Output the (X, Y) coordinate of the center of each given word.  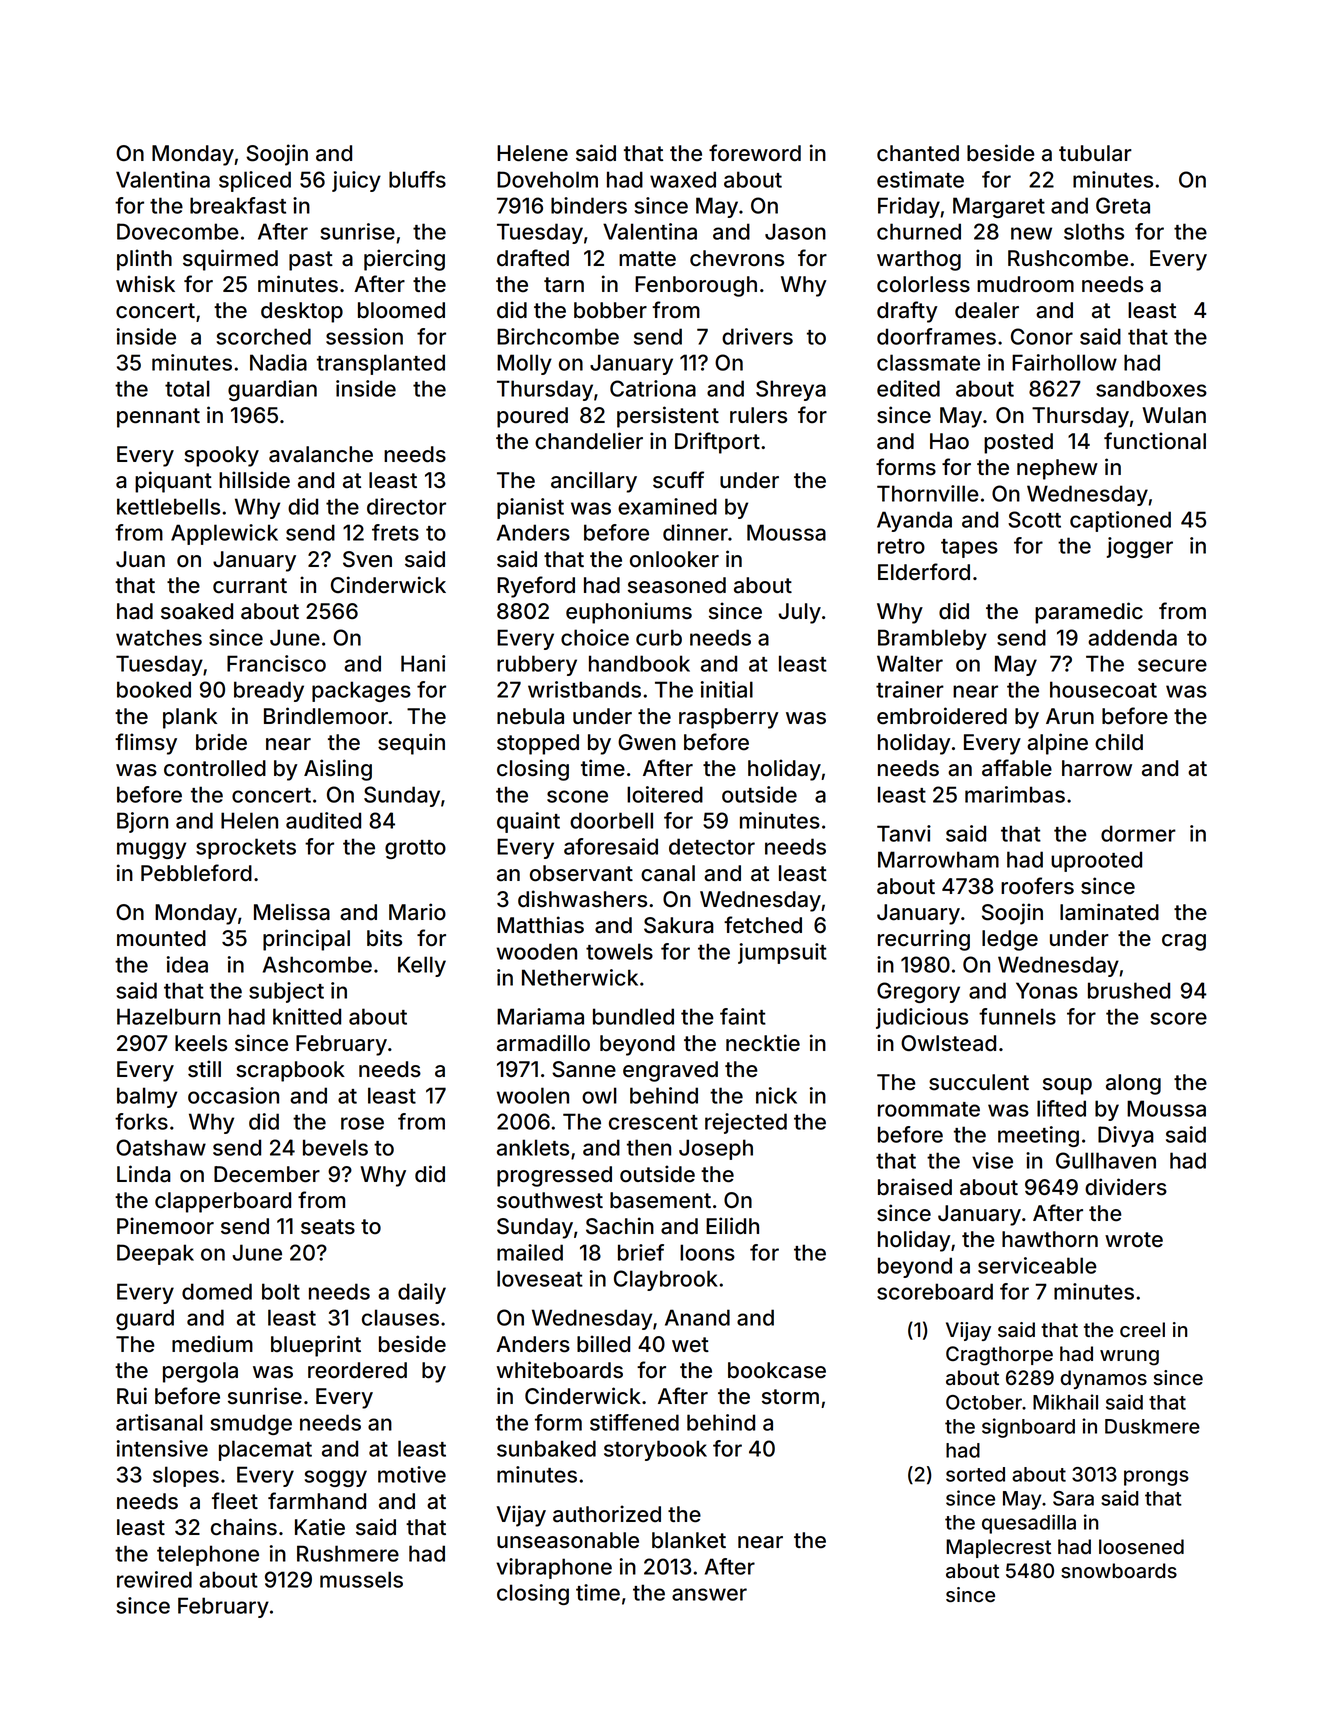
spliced (255, 181)
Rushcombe (1068, 258)
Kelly (422, 966)
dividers (1126, 1187)
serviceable (1037, 1265)
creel (1142, 1329)
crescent (653, 1122)
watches (159, 637)
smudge (251, 1424)
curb (659, 637)
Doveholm (547, 179)
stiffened (634, 1422)
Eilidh (732, 1226)
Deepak (155, 1254)
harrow (1097, 768)
